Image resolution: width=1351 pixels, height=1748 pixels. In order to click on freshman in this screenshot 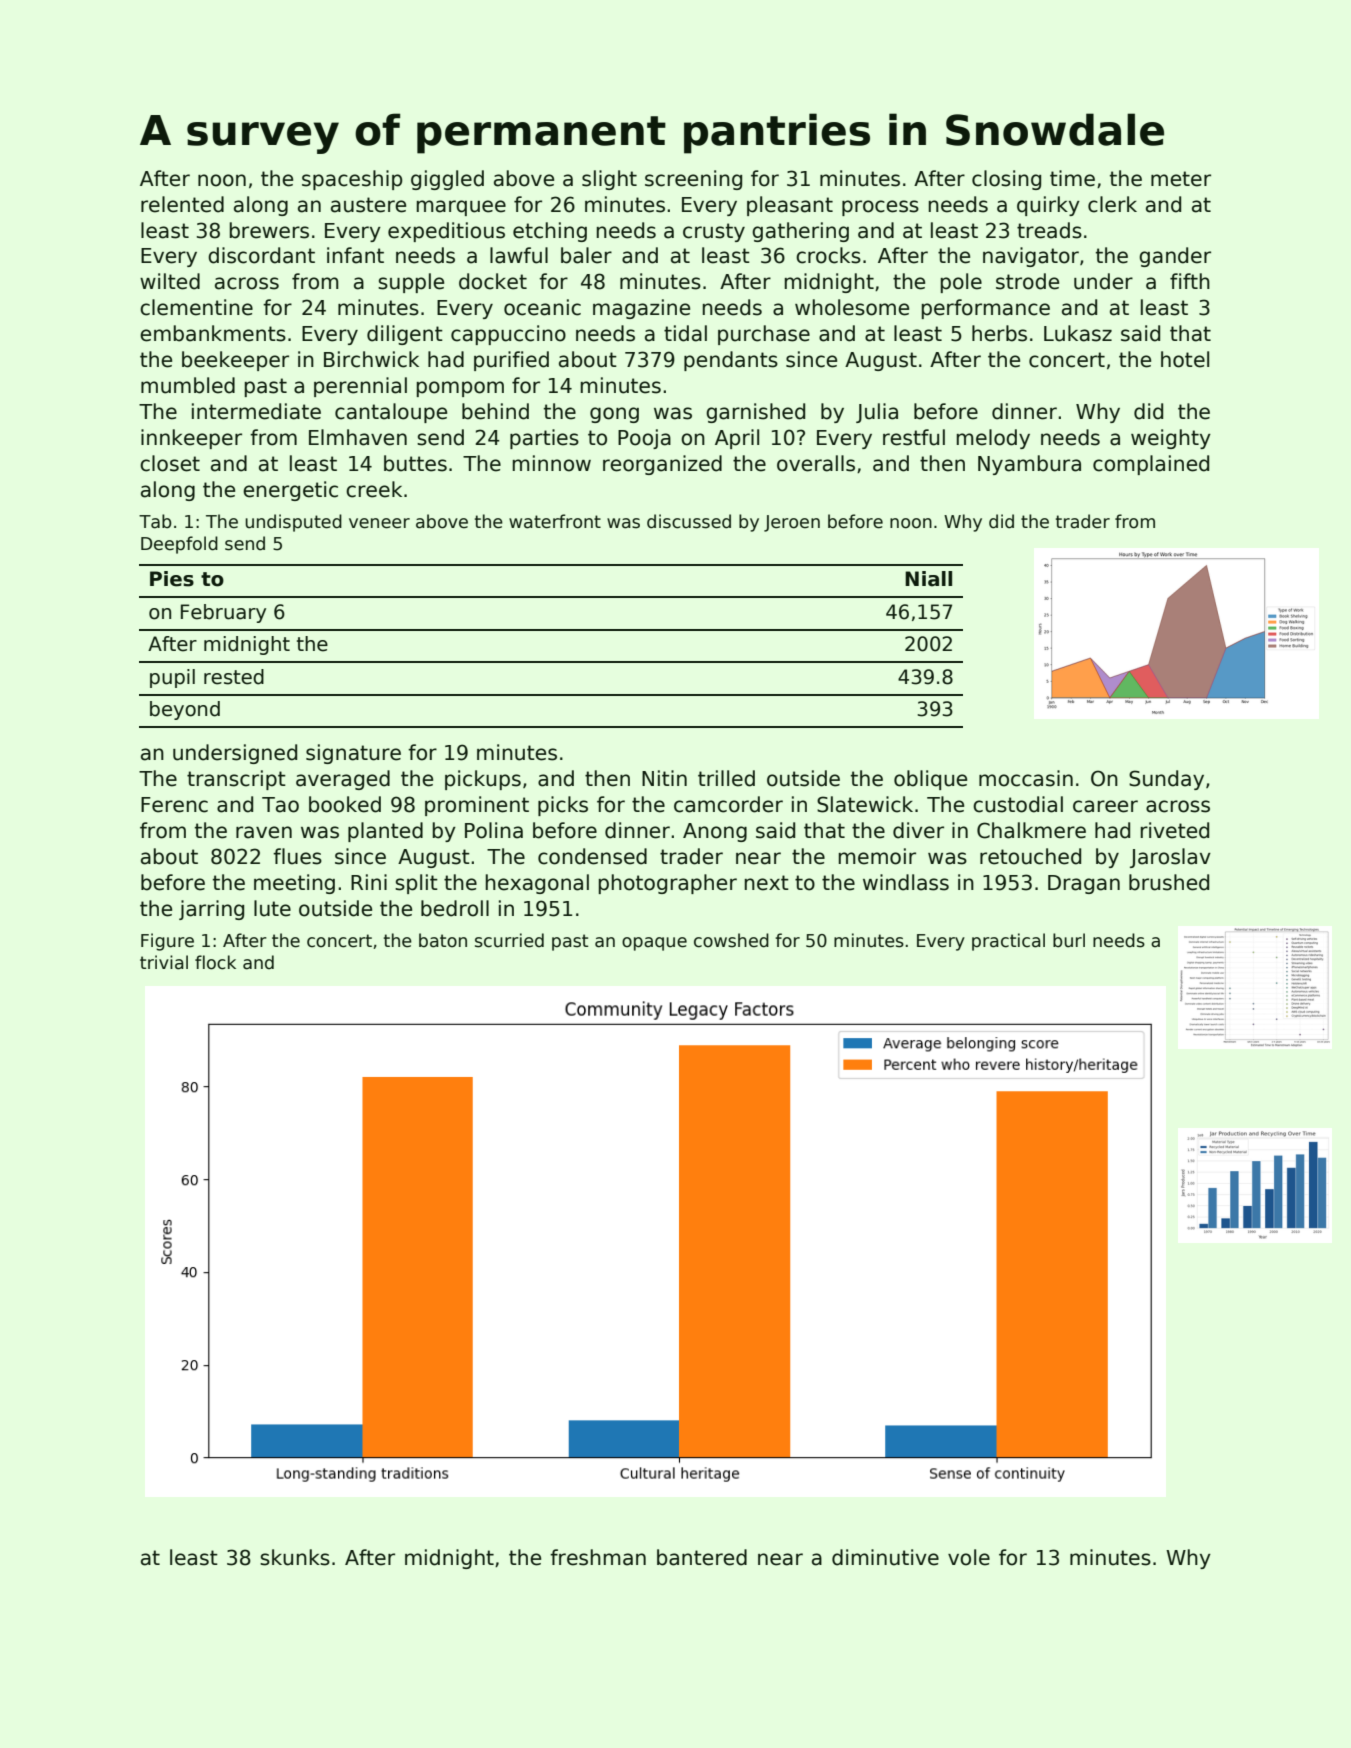, I will do `click(598, 1557)`.
